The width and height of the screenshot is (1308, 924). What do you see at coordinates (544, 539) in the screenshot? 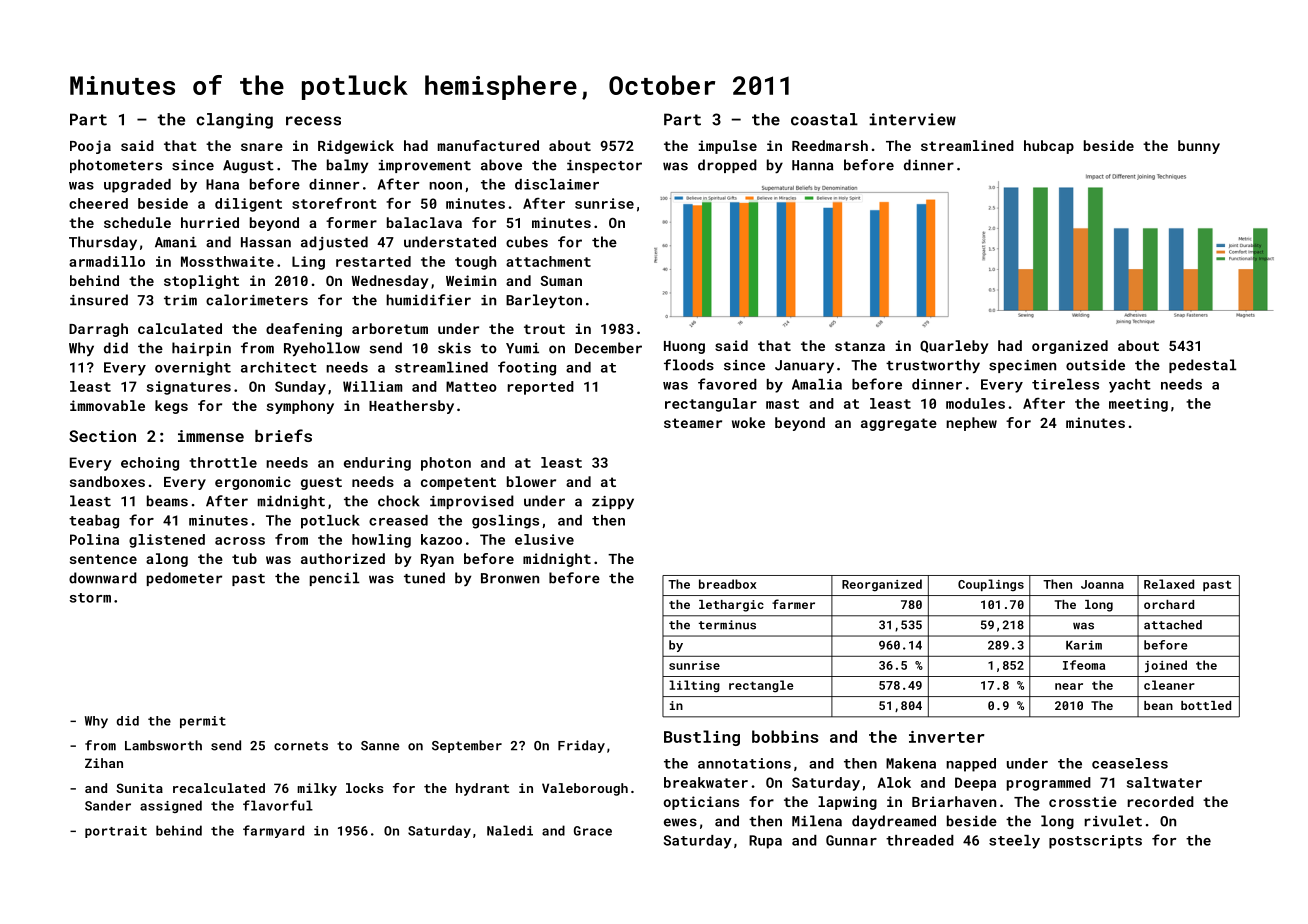
I see `elusive` at bounding box center [544, 539].
